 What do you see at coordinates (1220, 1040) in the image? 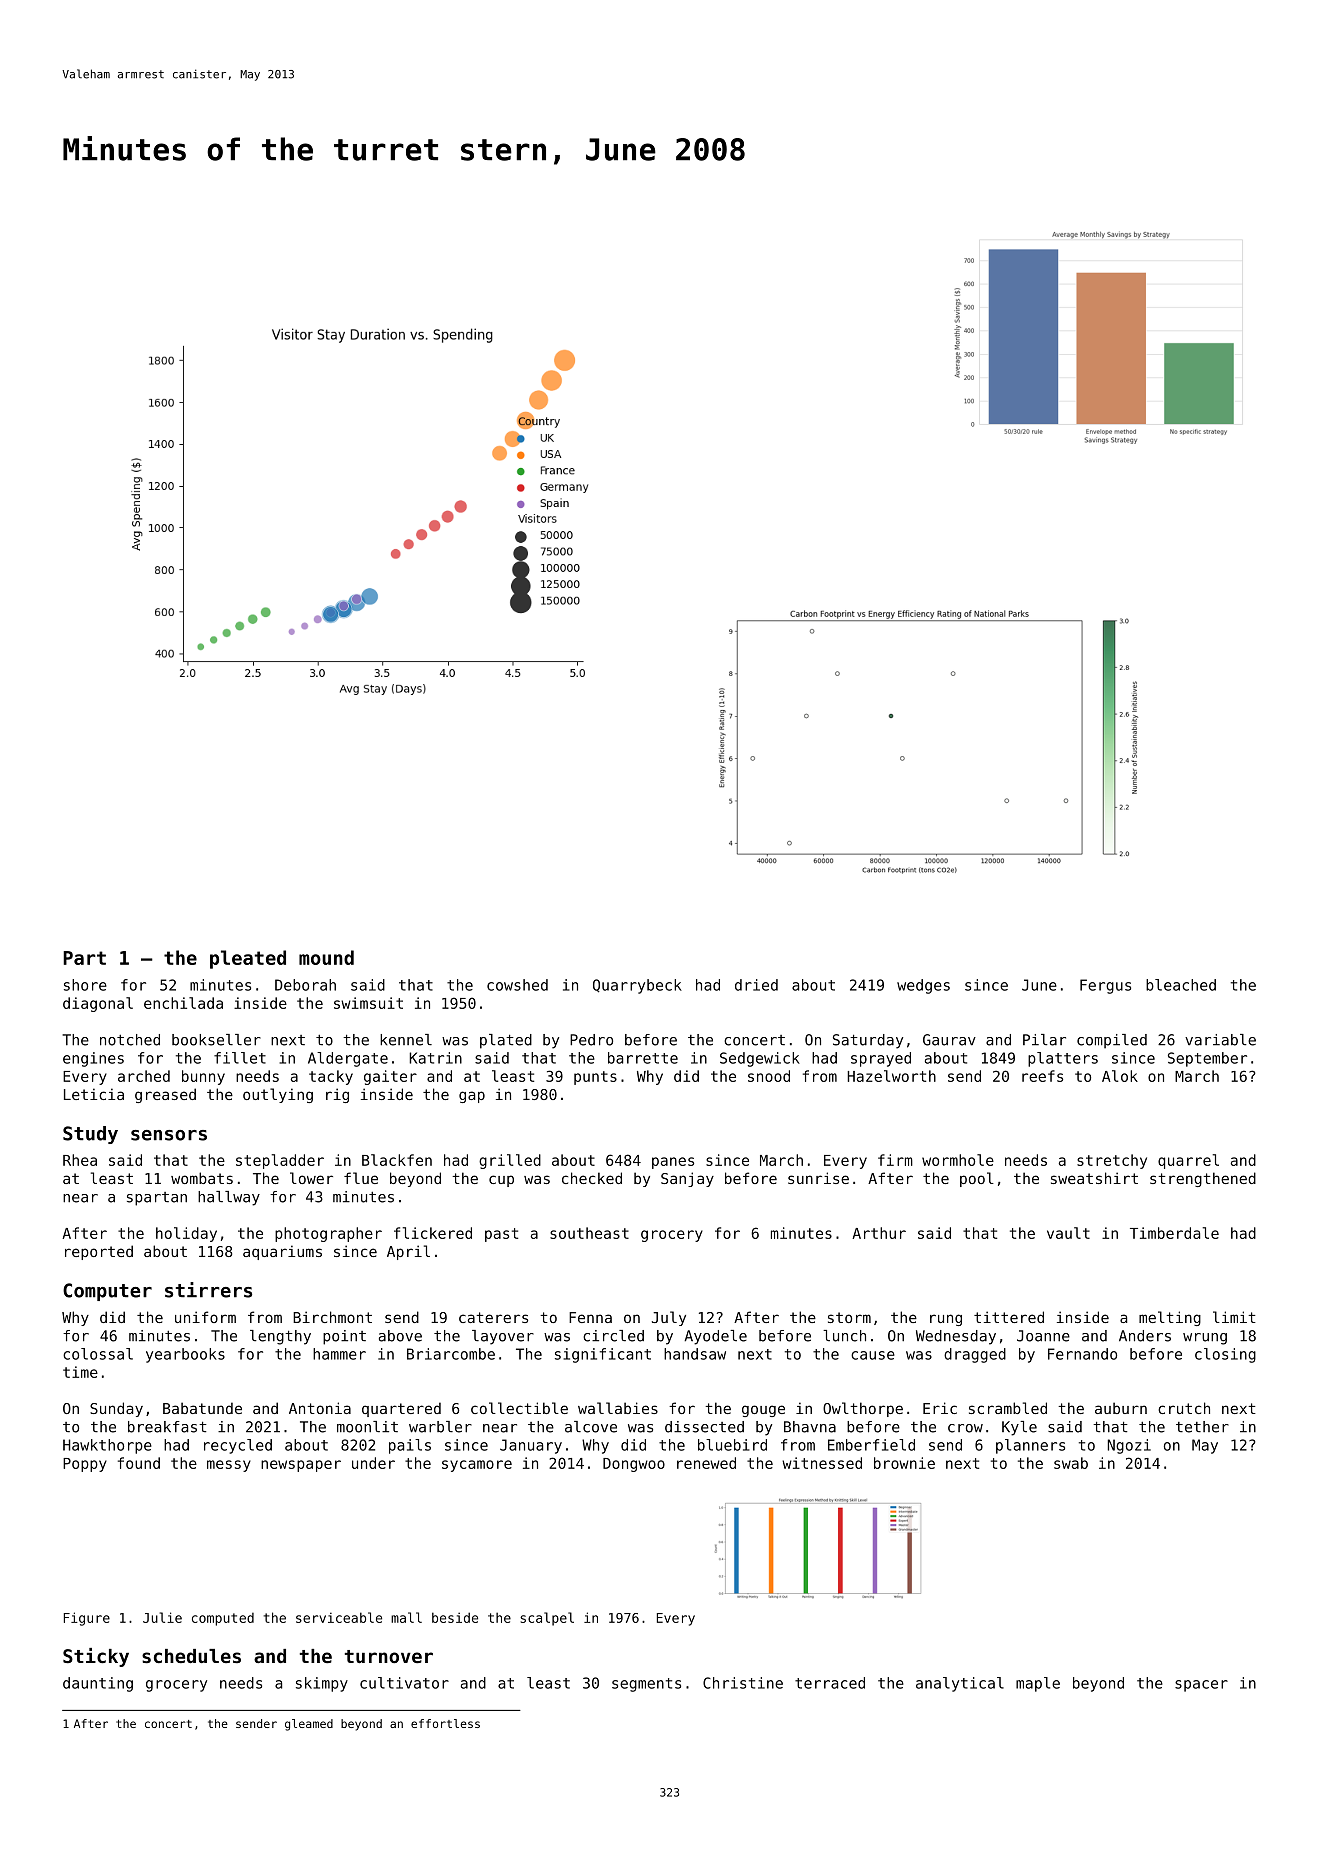
I see `variable` at bounding box center [1220, 1040].
